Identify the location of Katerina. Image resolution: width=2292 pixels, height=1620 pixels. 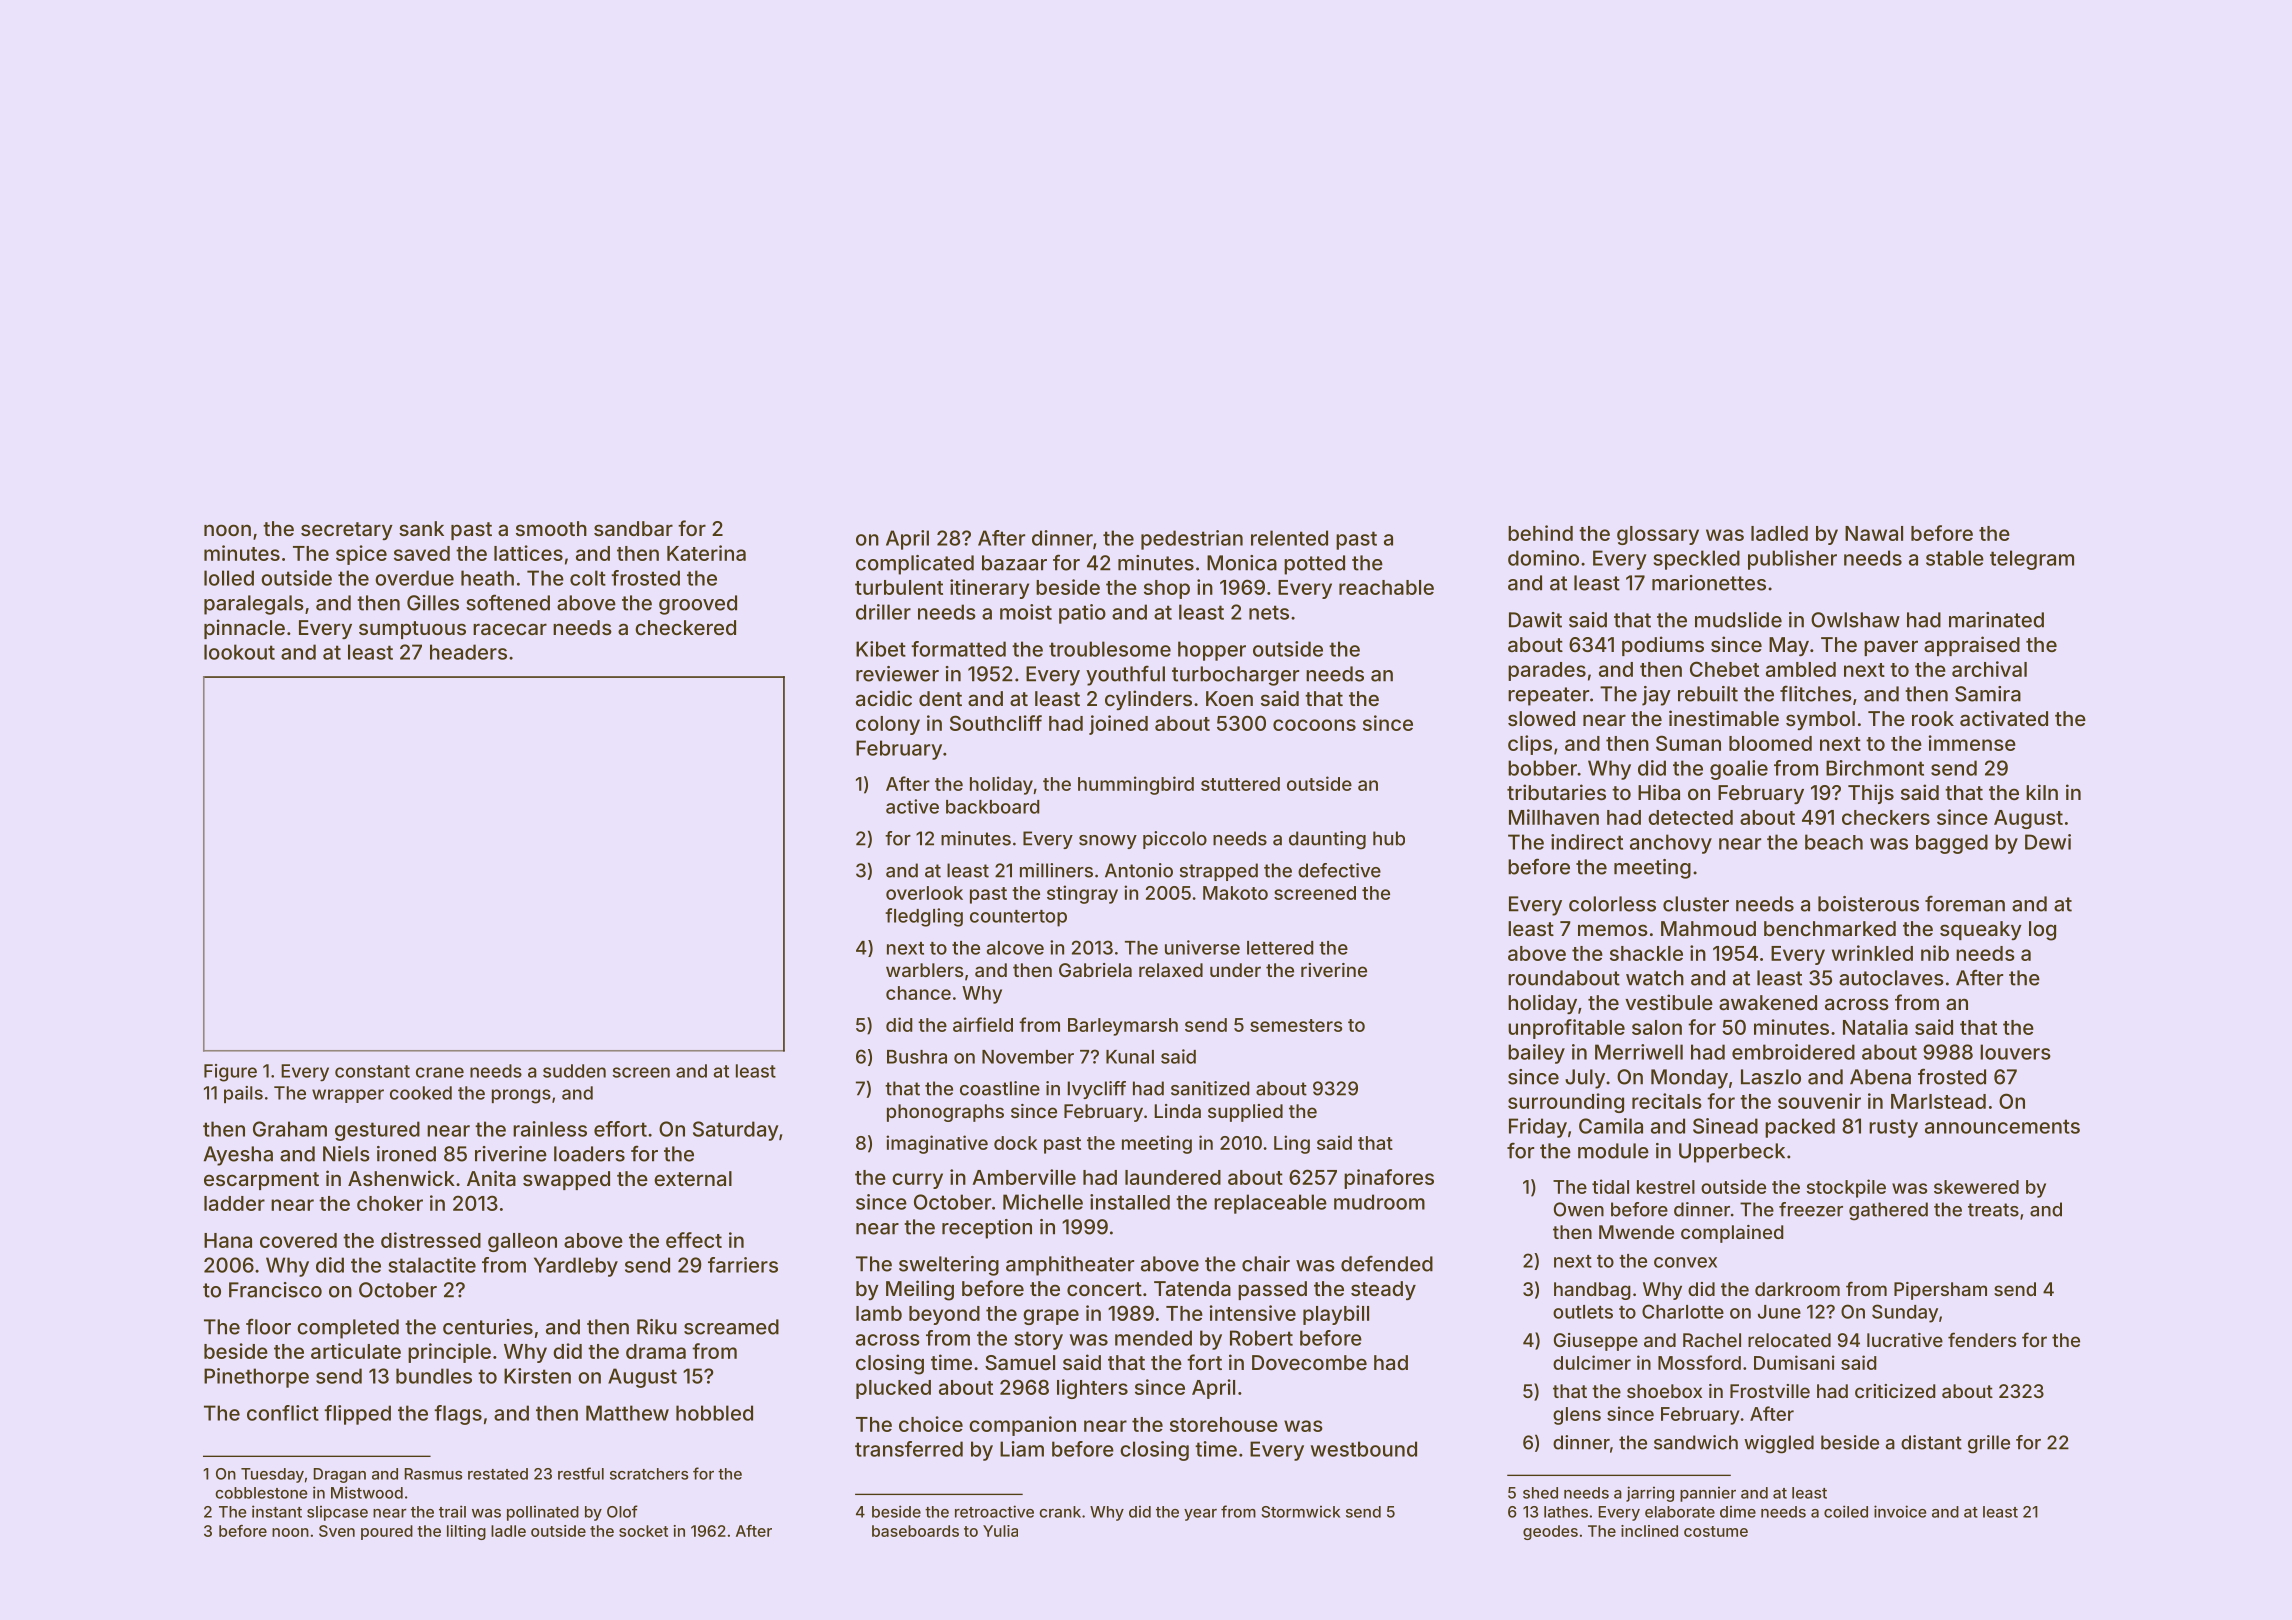
(706, 553).
